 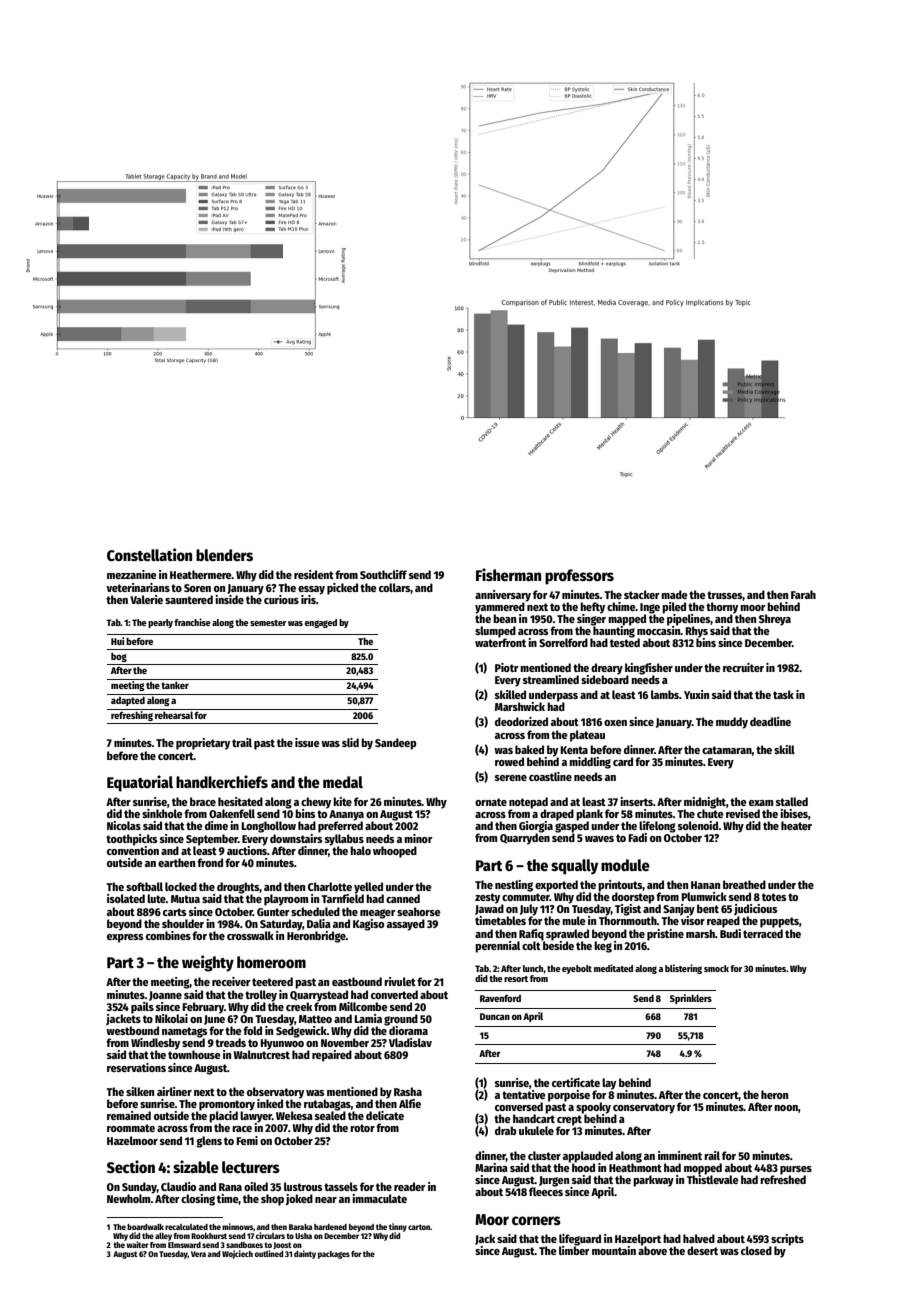 I want to click on dainty, so click(x=305, y=1254).
